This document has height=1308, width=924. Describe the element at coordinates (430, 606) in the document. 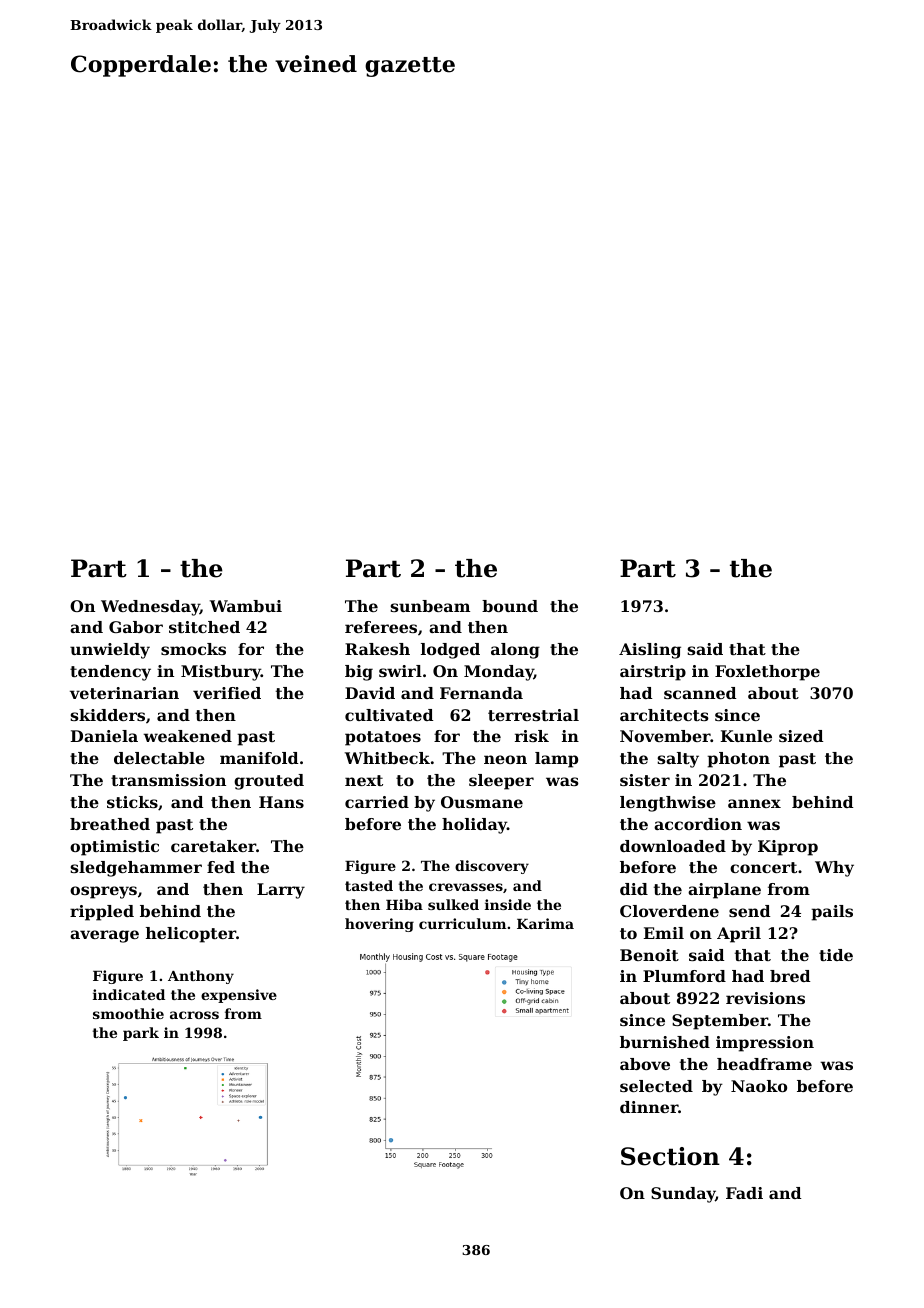

I see `sunbeam` at that location.
